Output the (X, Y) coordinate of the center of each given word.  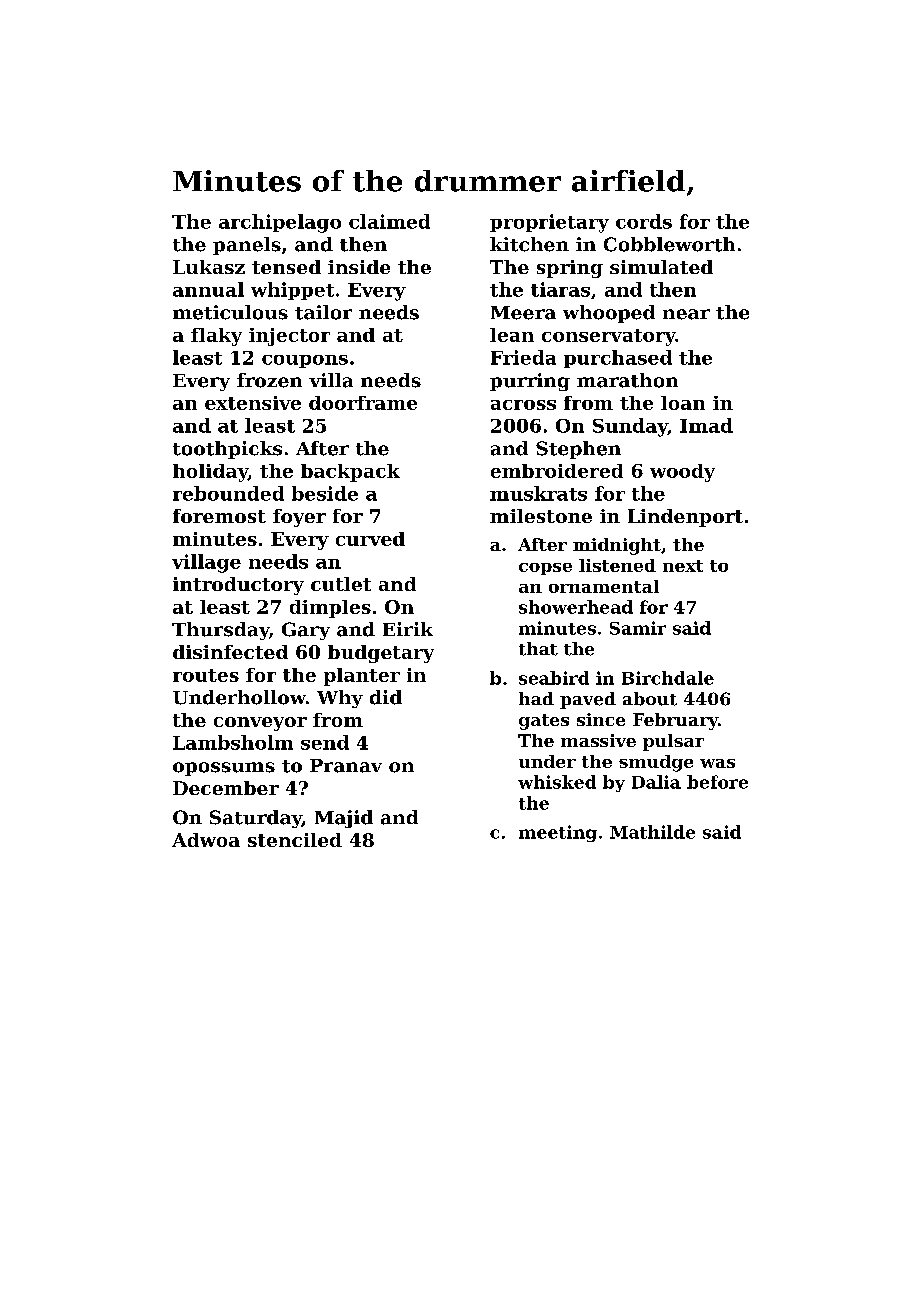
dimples (330, 609)
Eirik (408, 629)
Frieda (523, 357)
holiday (210, 473)
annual (208, 289)
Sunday (630, 427)
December (226, 788)
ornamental (604, 586)
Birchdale (668, 678)
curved (370, 539)
